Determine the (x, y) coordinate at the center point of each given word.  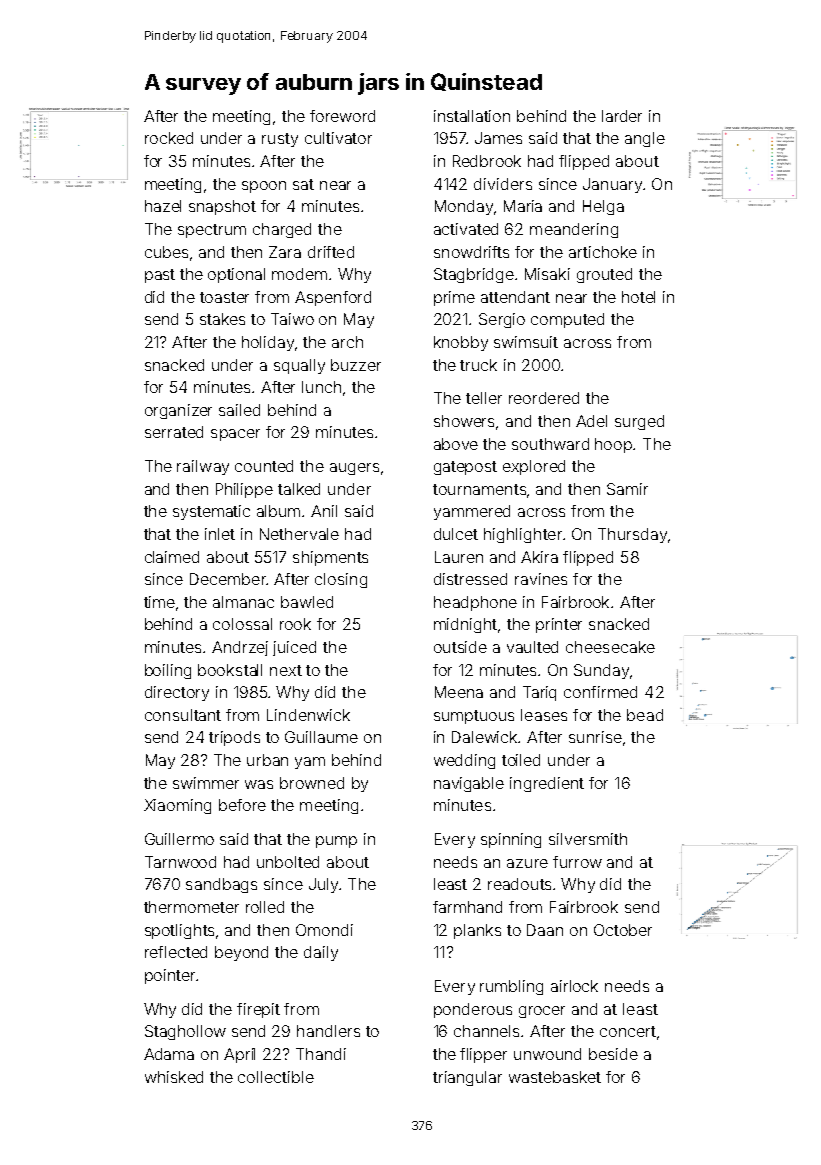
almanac (243, 602)
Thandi (321, 1054)
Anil (324, 511)
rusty (280, 140)
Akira (539, 557)
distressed (470, 579)
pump (336, 842)
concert (628, 1031)
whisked (174, 1077)
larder (622, 116)
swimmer (206, 783)
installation (472, 116)
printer (559, 625)
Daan (545, 930)
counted (264, 466)
